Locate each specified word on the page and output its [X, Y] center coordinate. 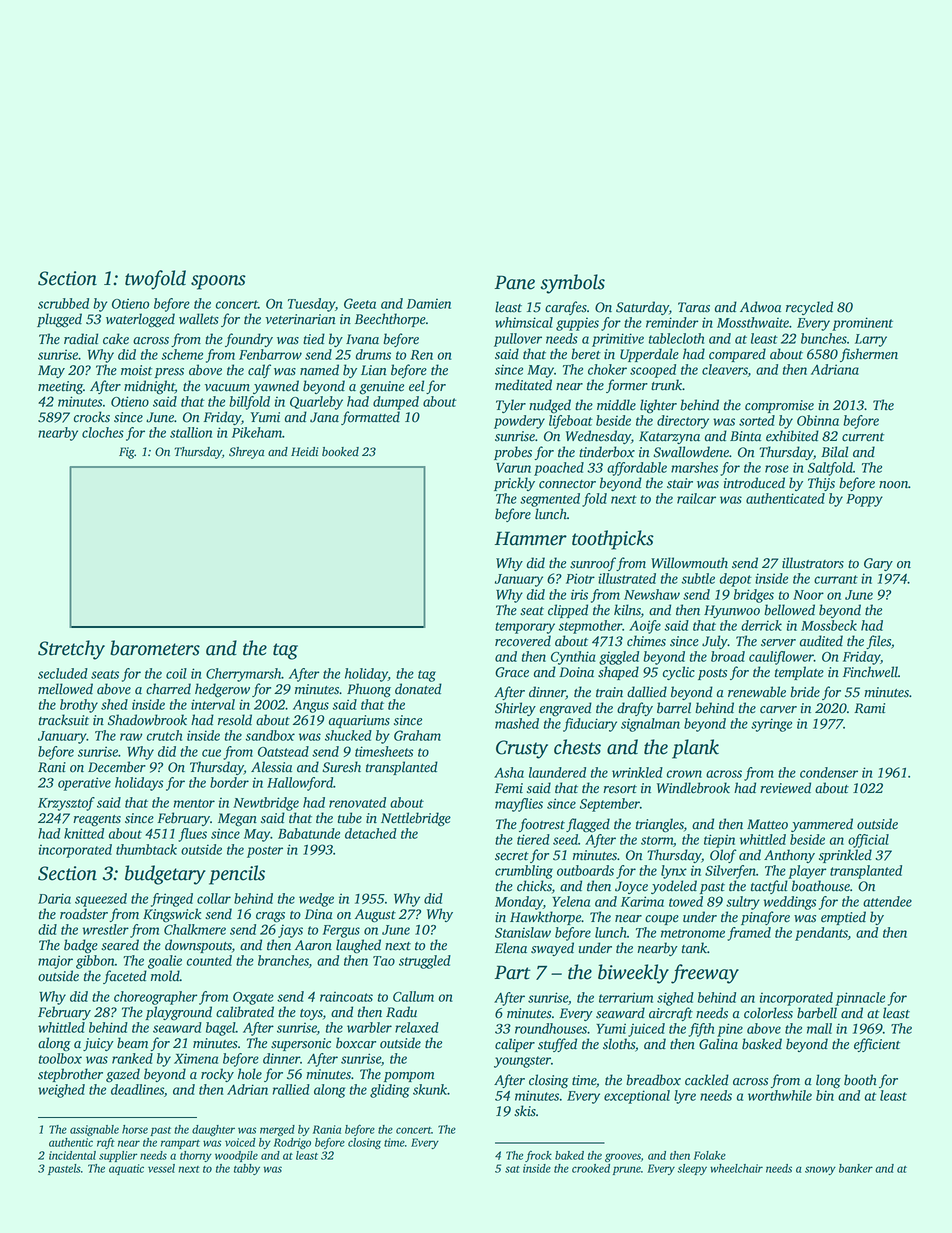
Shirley [515, 709]
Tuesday [311, 305]
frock [538, 1156]
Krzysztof [66, 804]
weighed [61, 1091]
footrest [542, 825]
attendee [887, 901]
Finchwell [870, 672]
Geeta [360, 303]
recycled [809, 308]
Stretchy [71, 650]
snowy [820, 1170]
